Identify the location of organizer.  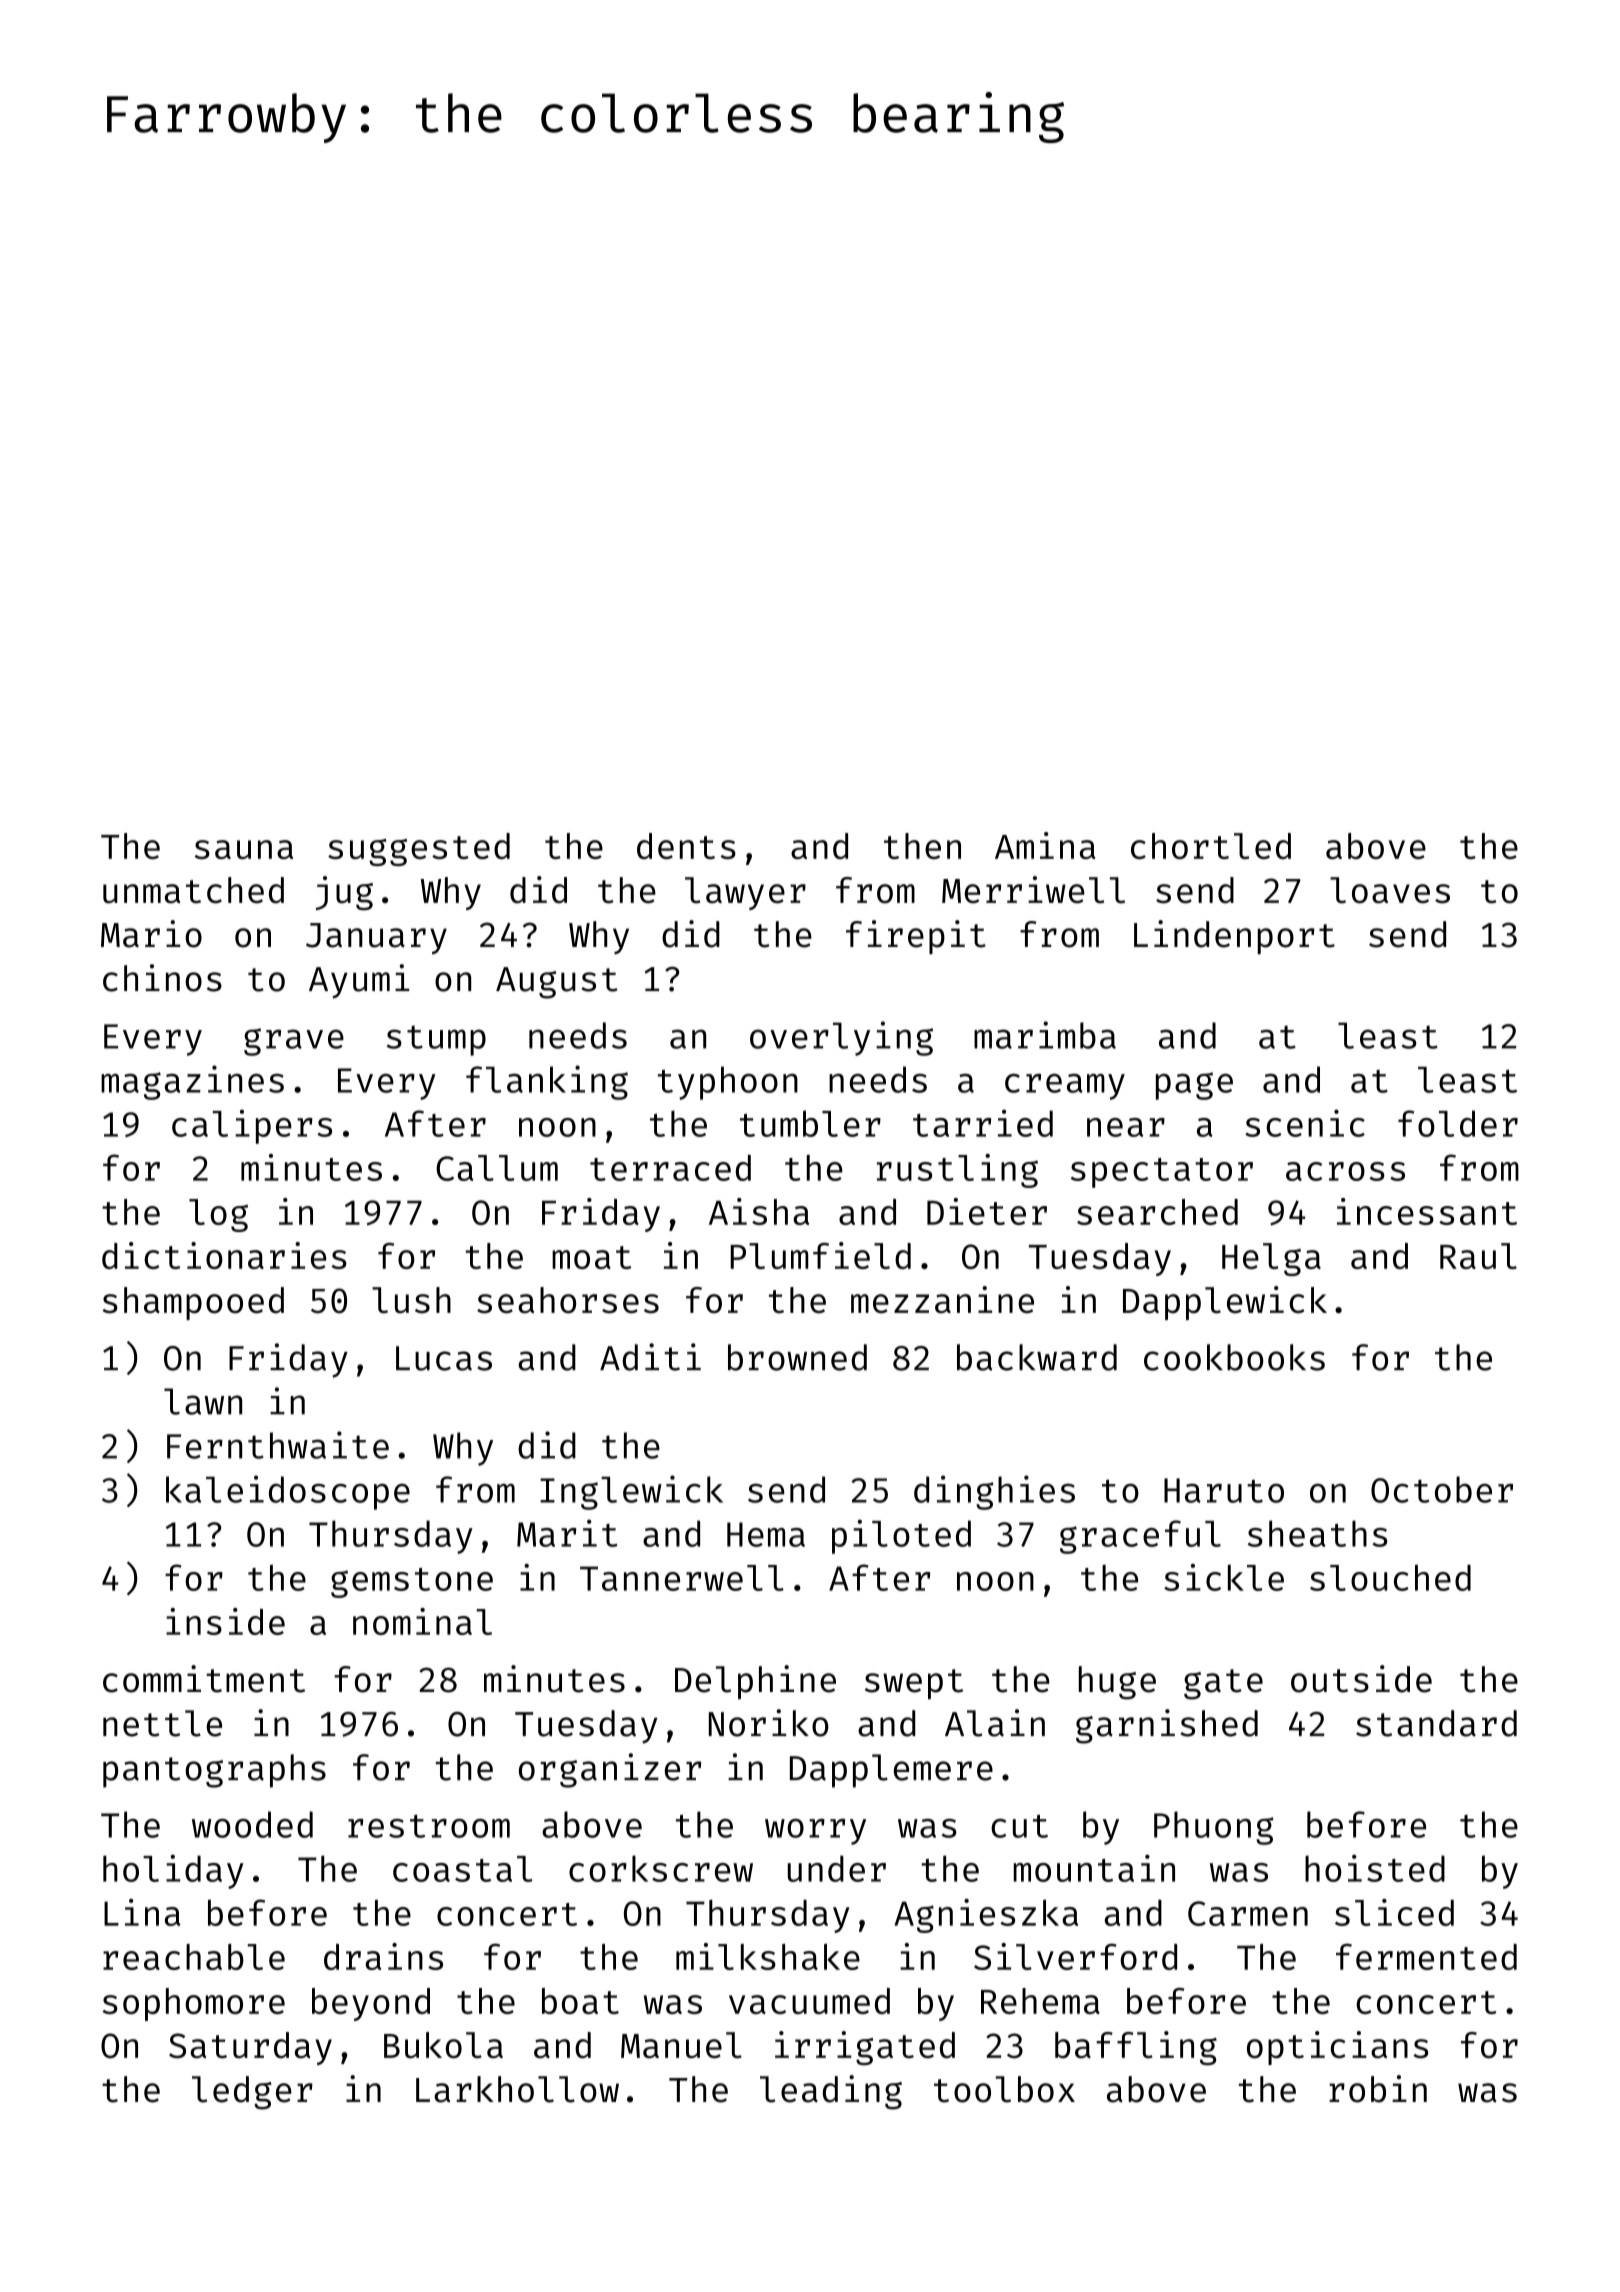
(610, 1770).
